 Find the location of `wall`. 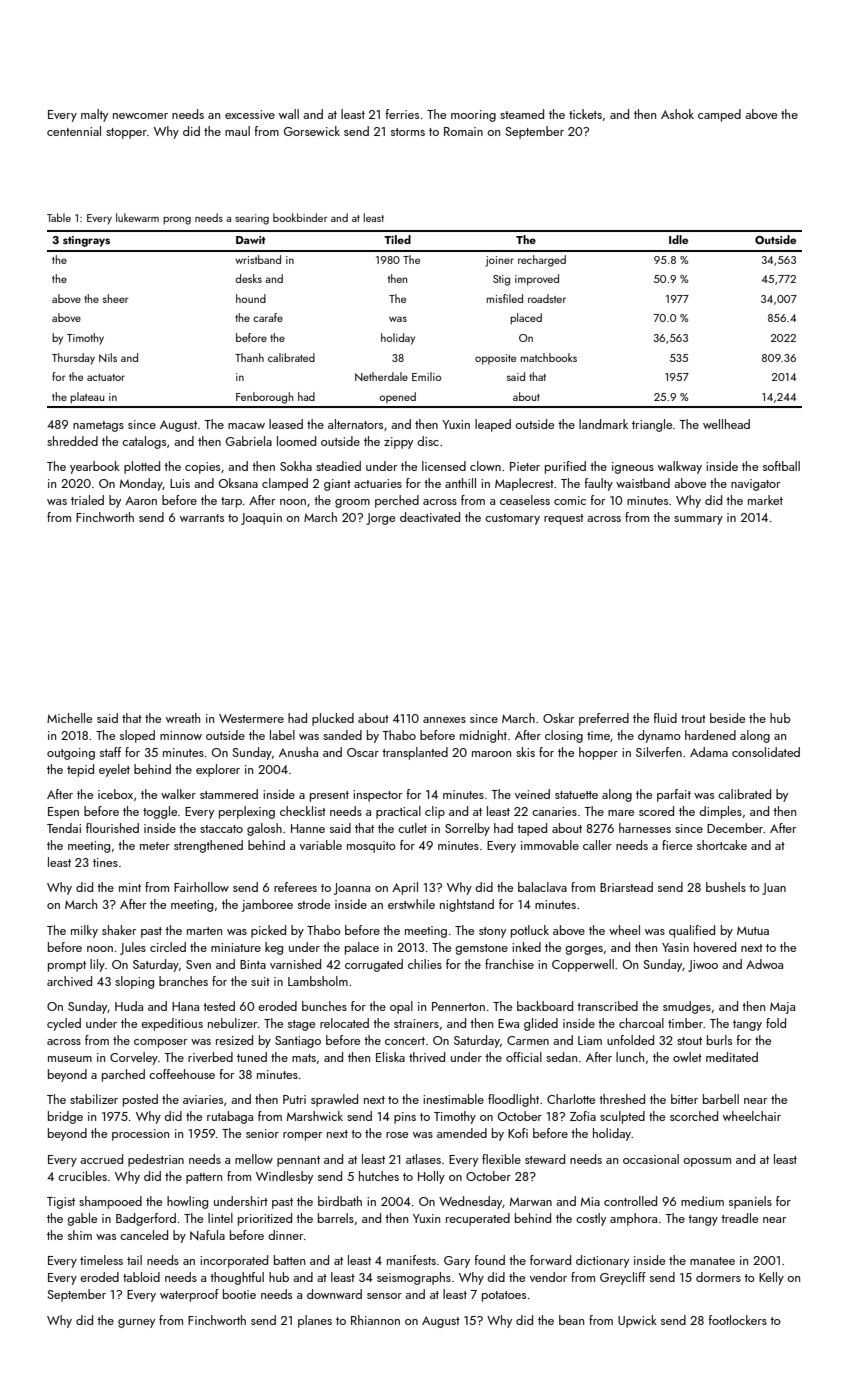

wall is located at coordinates (289, 114).
